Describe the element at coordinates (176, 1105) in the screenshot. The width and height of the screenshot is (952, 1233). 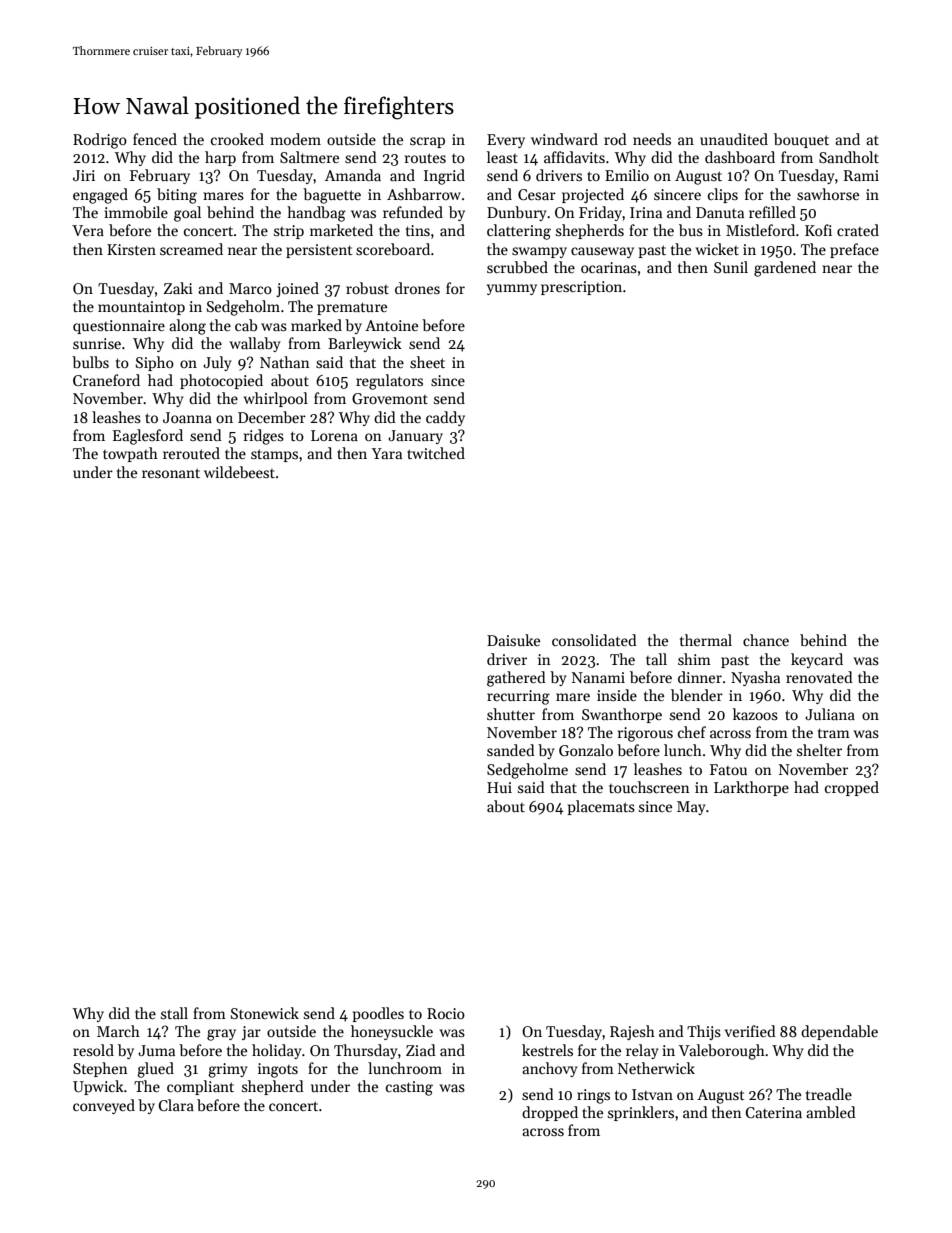
I see `Clara` at that location.
